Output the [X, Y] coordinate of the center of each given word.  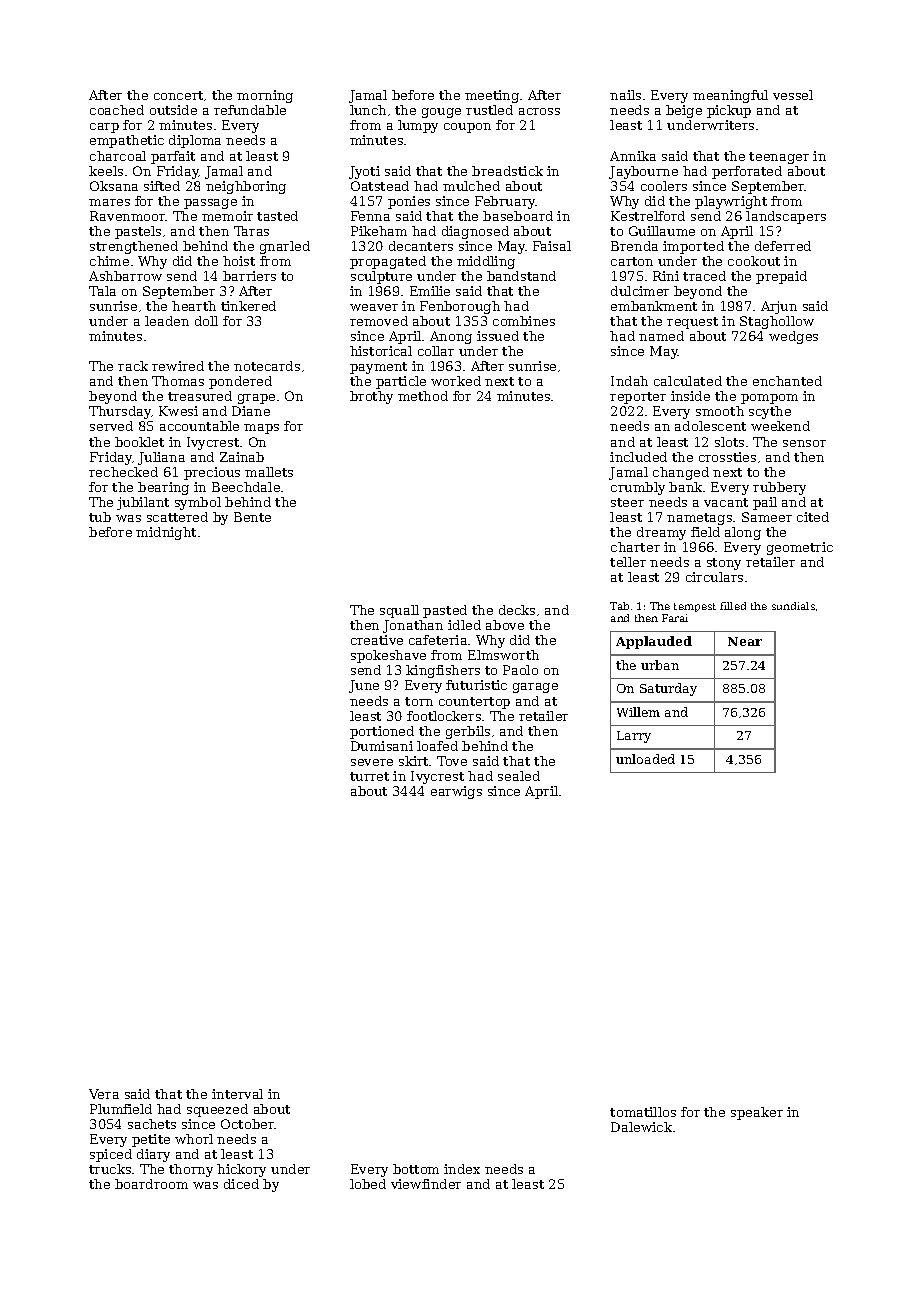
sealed [519, 776]
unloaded [645, 759]
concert [178, 95]
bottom [416, 1169]
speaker [757, 1113]
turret [369, 776]
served [111, 426]
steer [627, 502]
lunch [368, 110]
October [248, 1124]
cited [813, 517]
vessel [793, 95]
